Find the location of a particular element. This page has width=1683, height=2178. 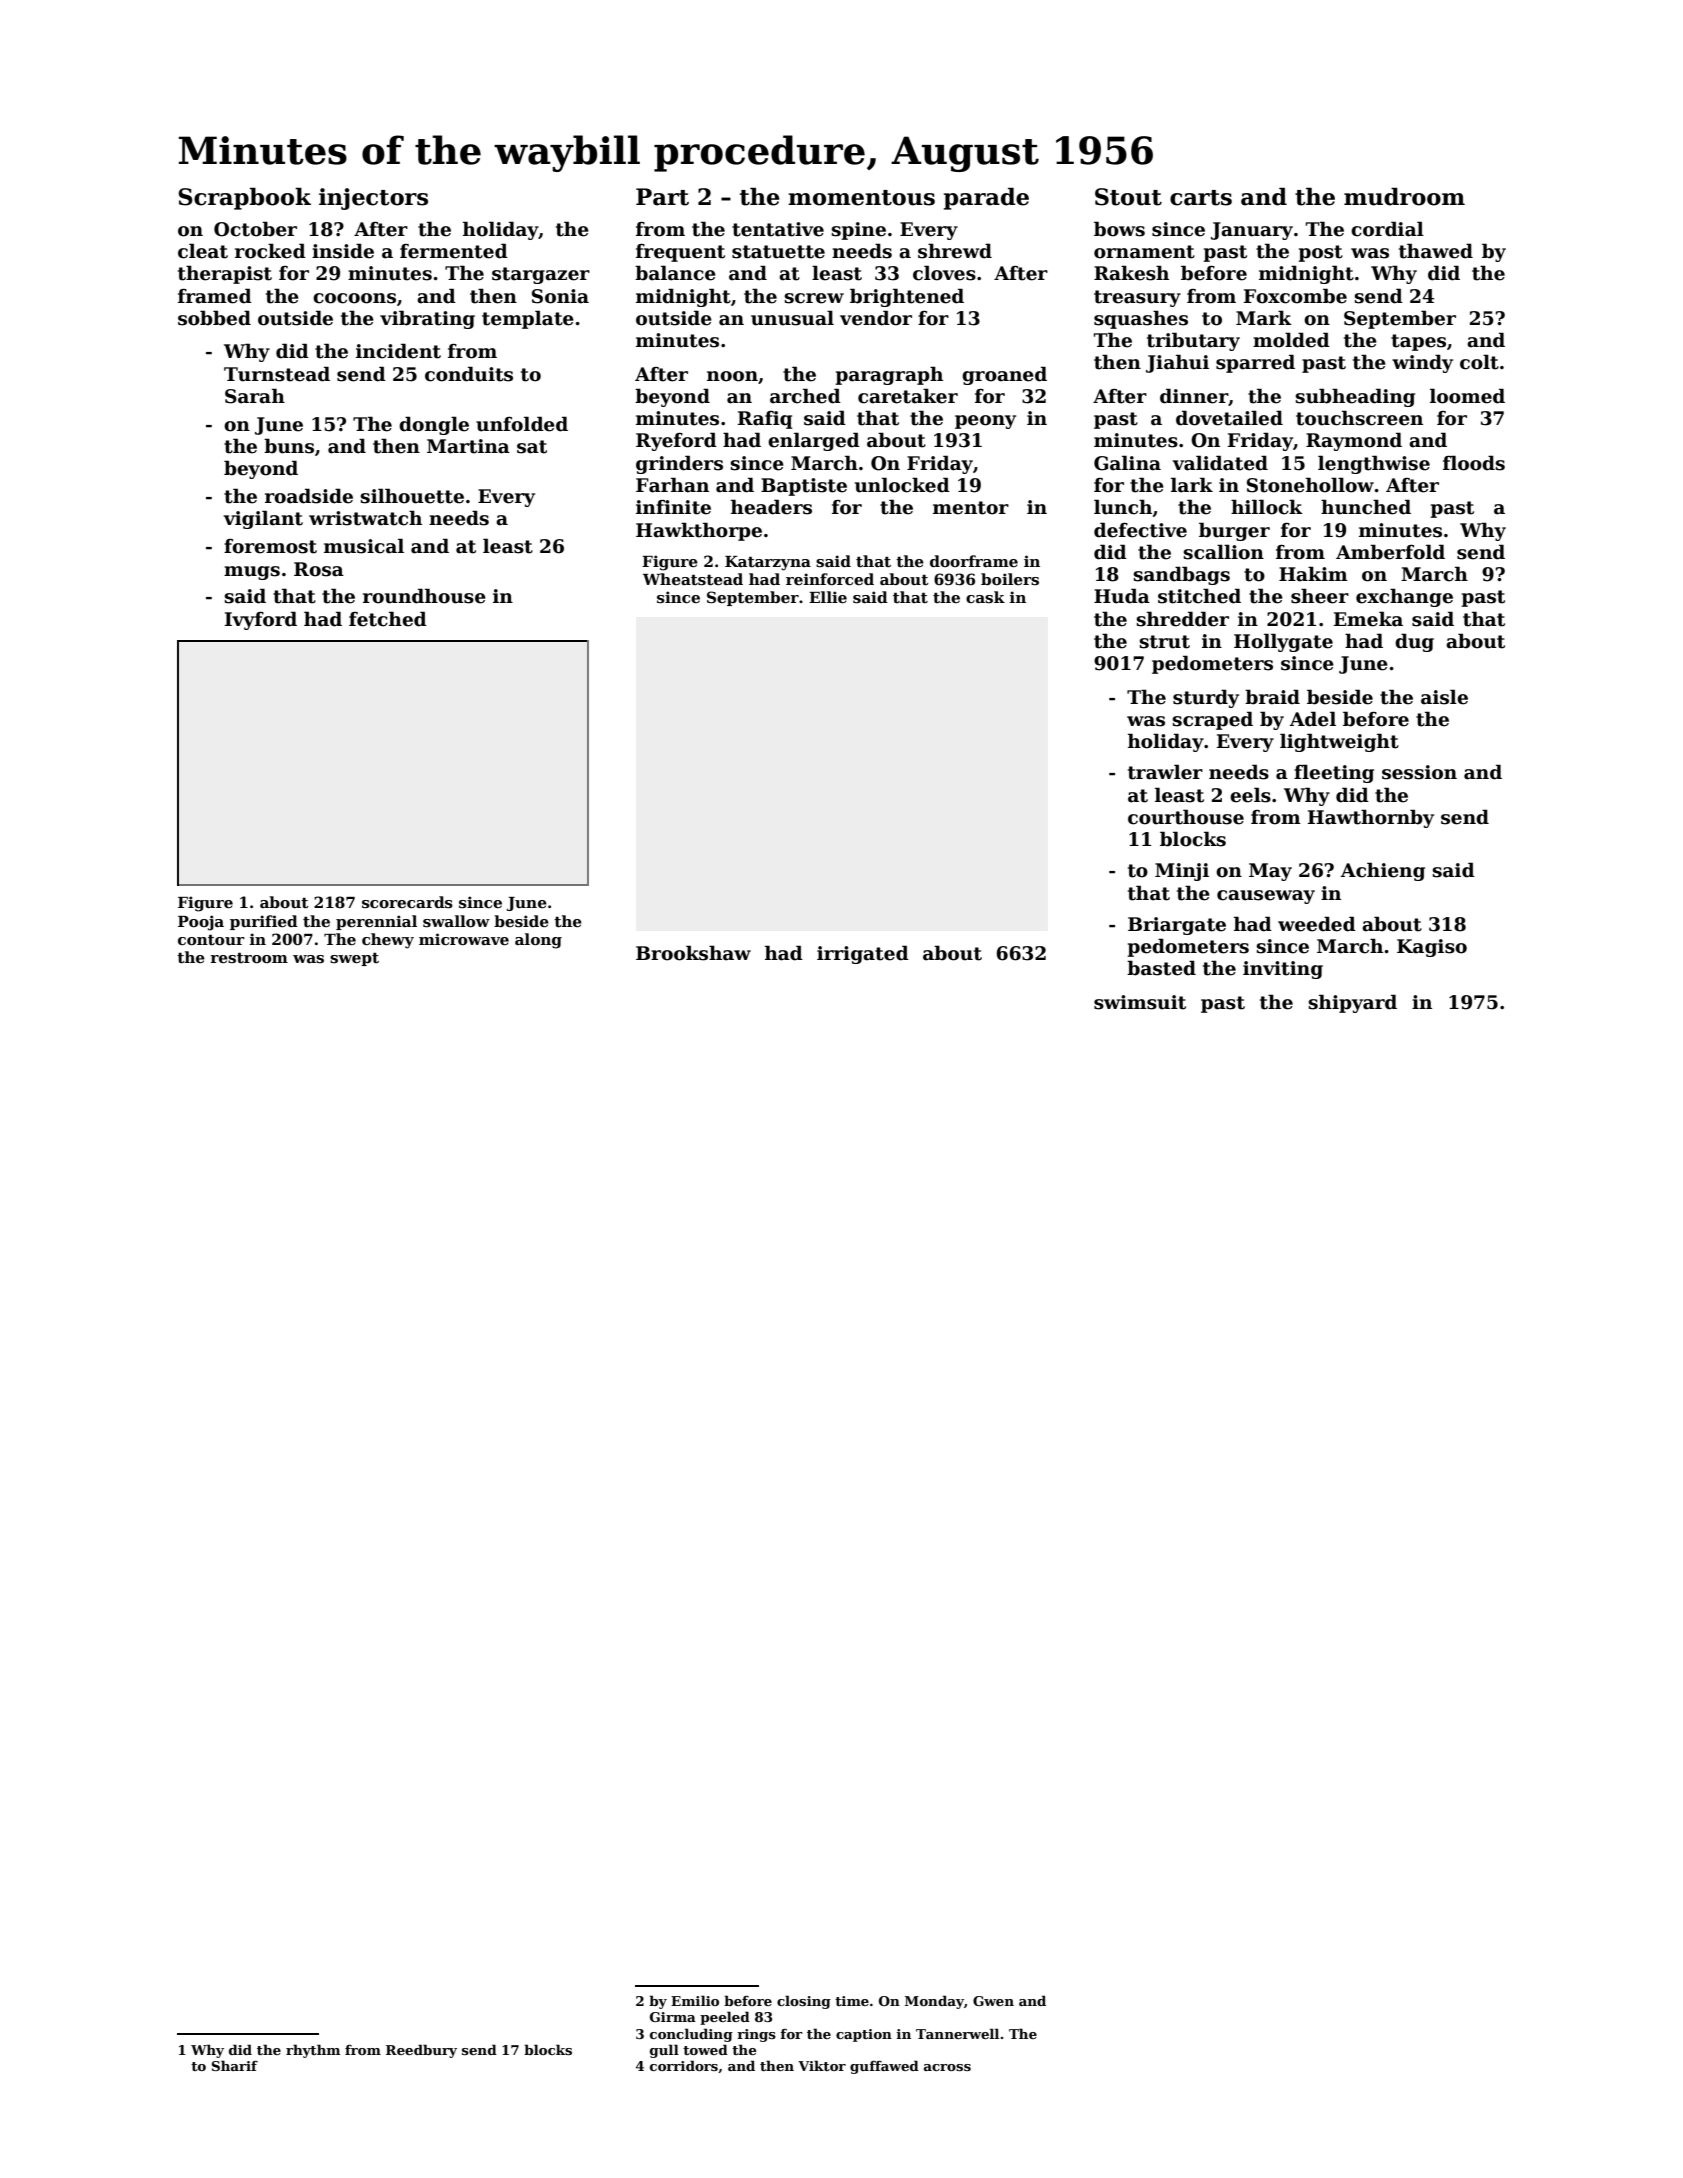

Ryeford is located at coordinates (676, 441).
